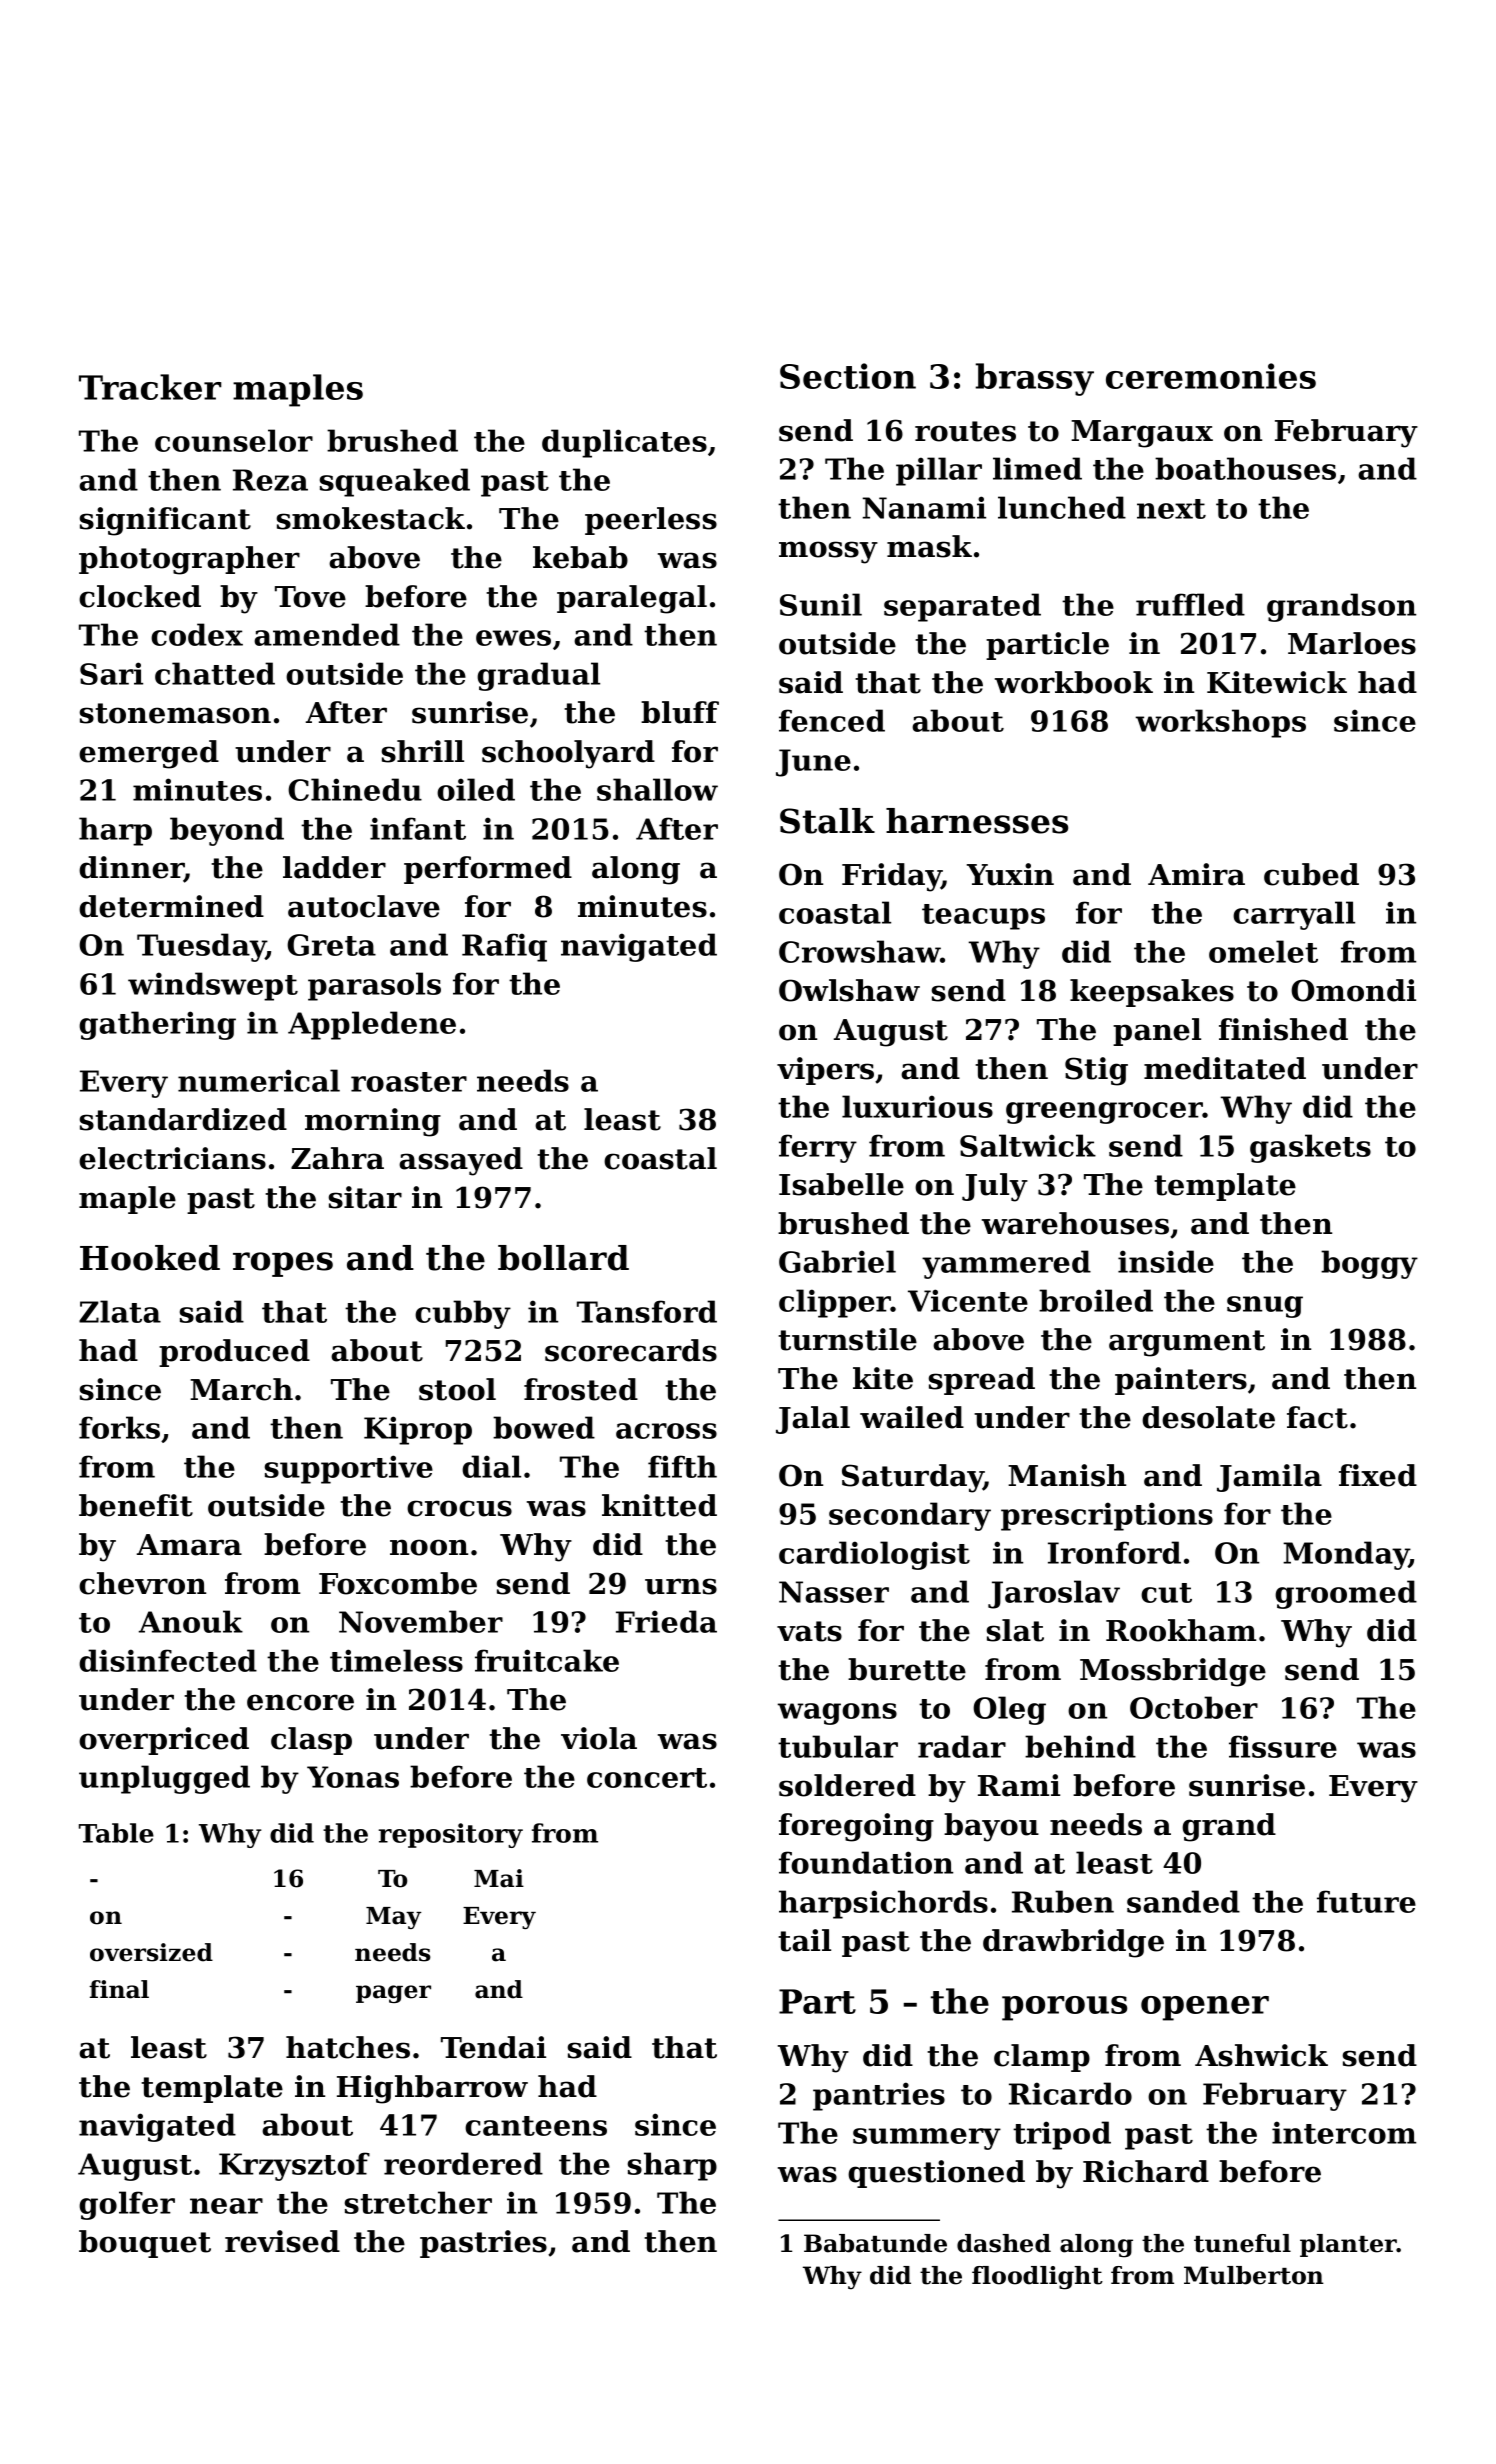 The width and height of the page is (1496, 2464). What do you see at coordinates (150, 387) in the page?
I see `Tracker` at bounding box center [150, 387].
